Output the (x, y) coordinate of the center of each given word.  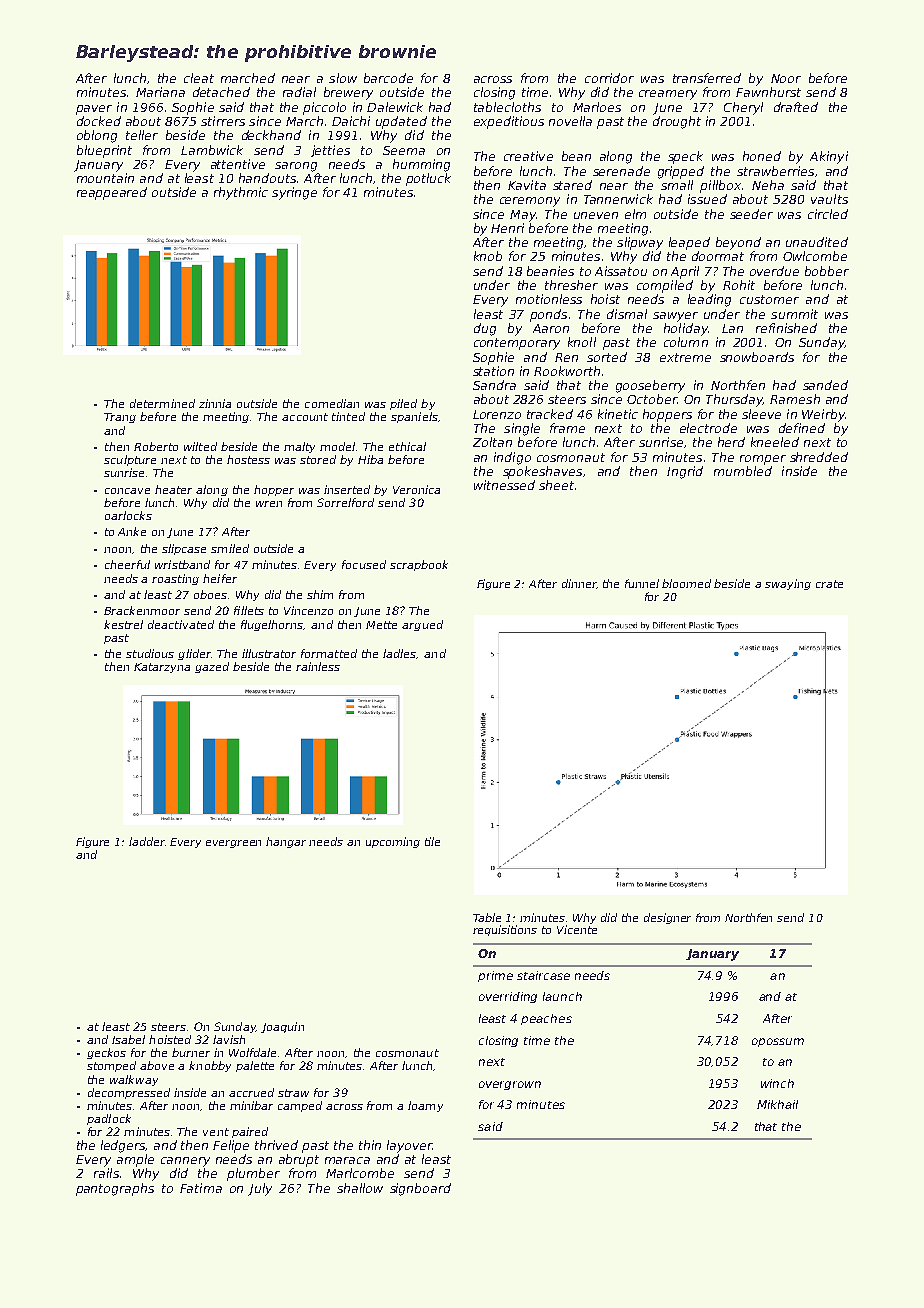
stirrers (223, 121)
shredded (819, 457)
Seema (404, 150)
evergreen (233, 844)
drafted (796, 107)
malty (299, 447)
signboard (420, 1189)
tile (432, 841)
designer (667, 918)
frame (567, 428)
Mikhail (777, 1104)
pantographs (115, 1189)
